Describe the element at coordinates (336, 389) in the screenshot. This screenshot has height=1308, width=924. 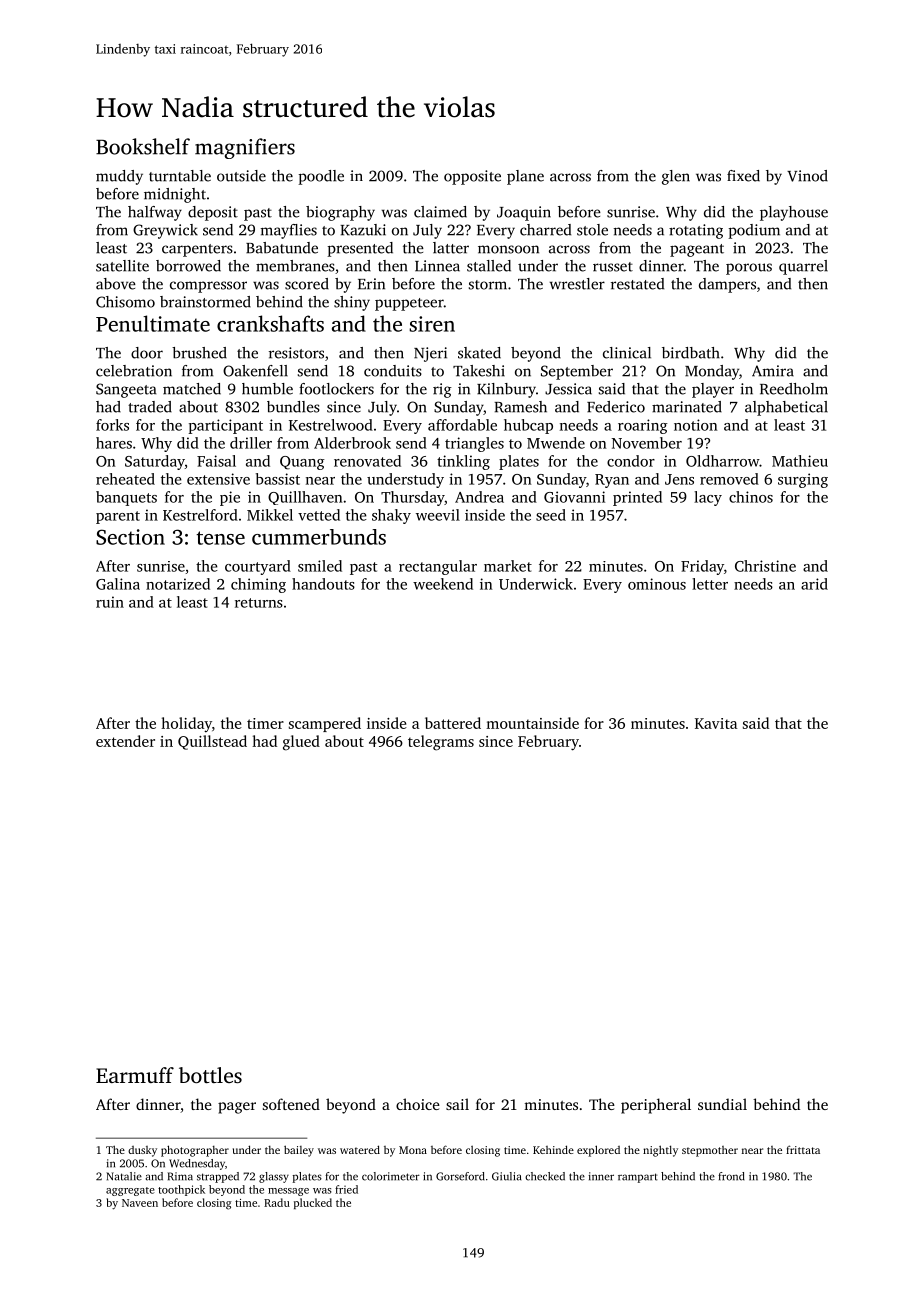
I see `footlockers` at that location.
